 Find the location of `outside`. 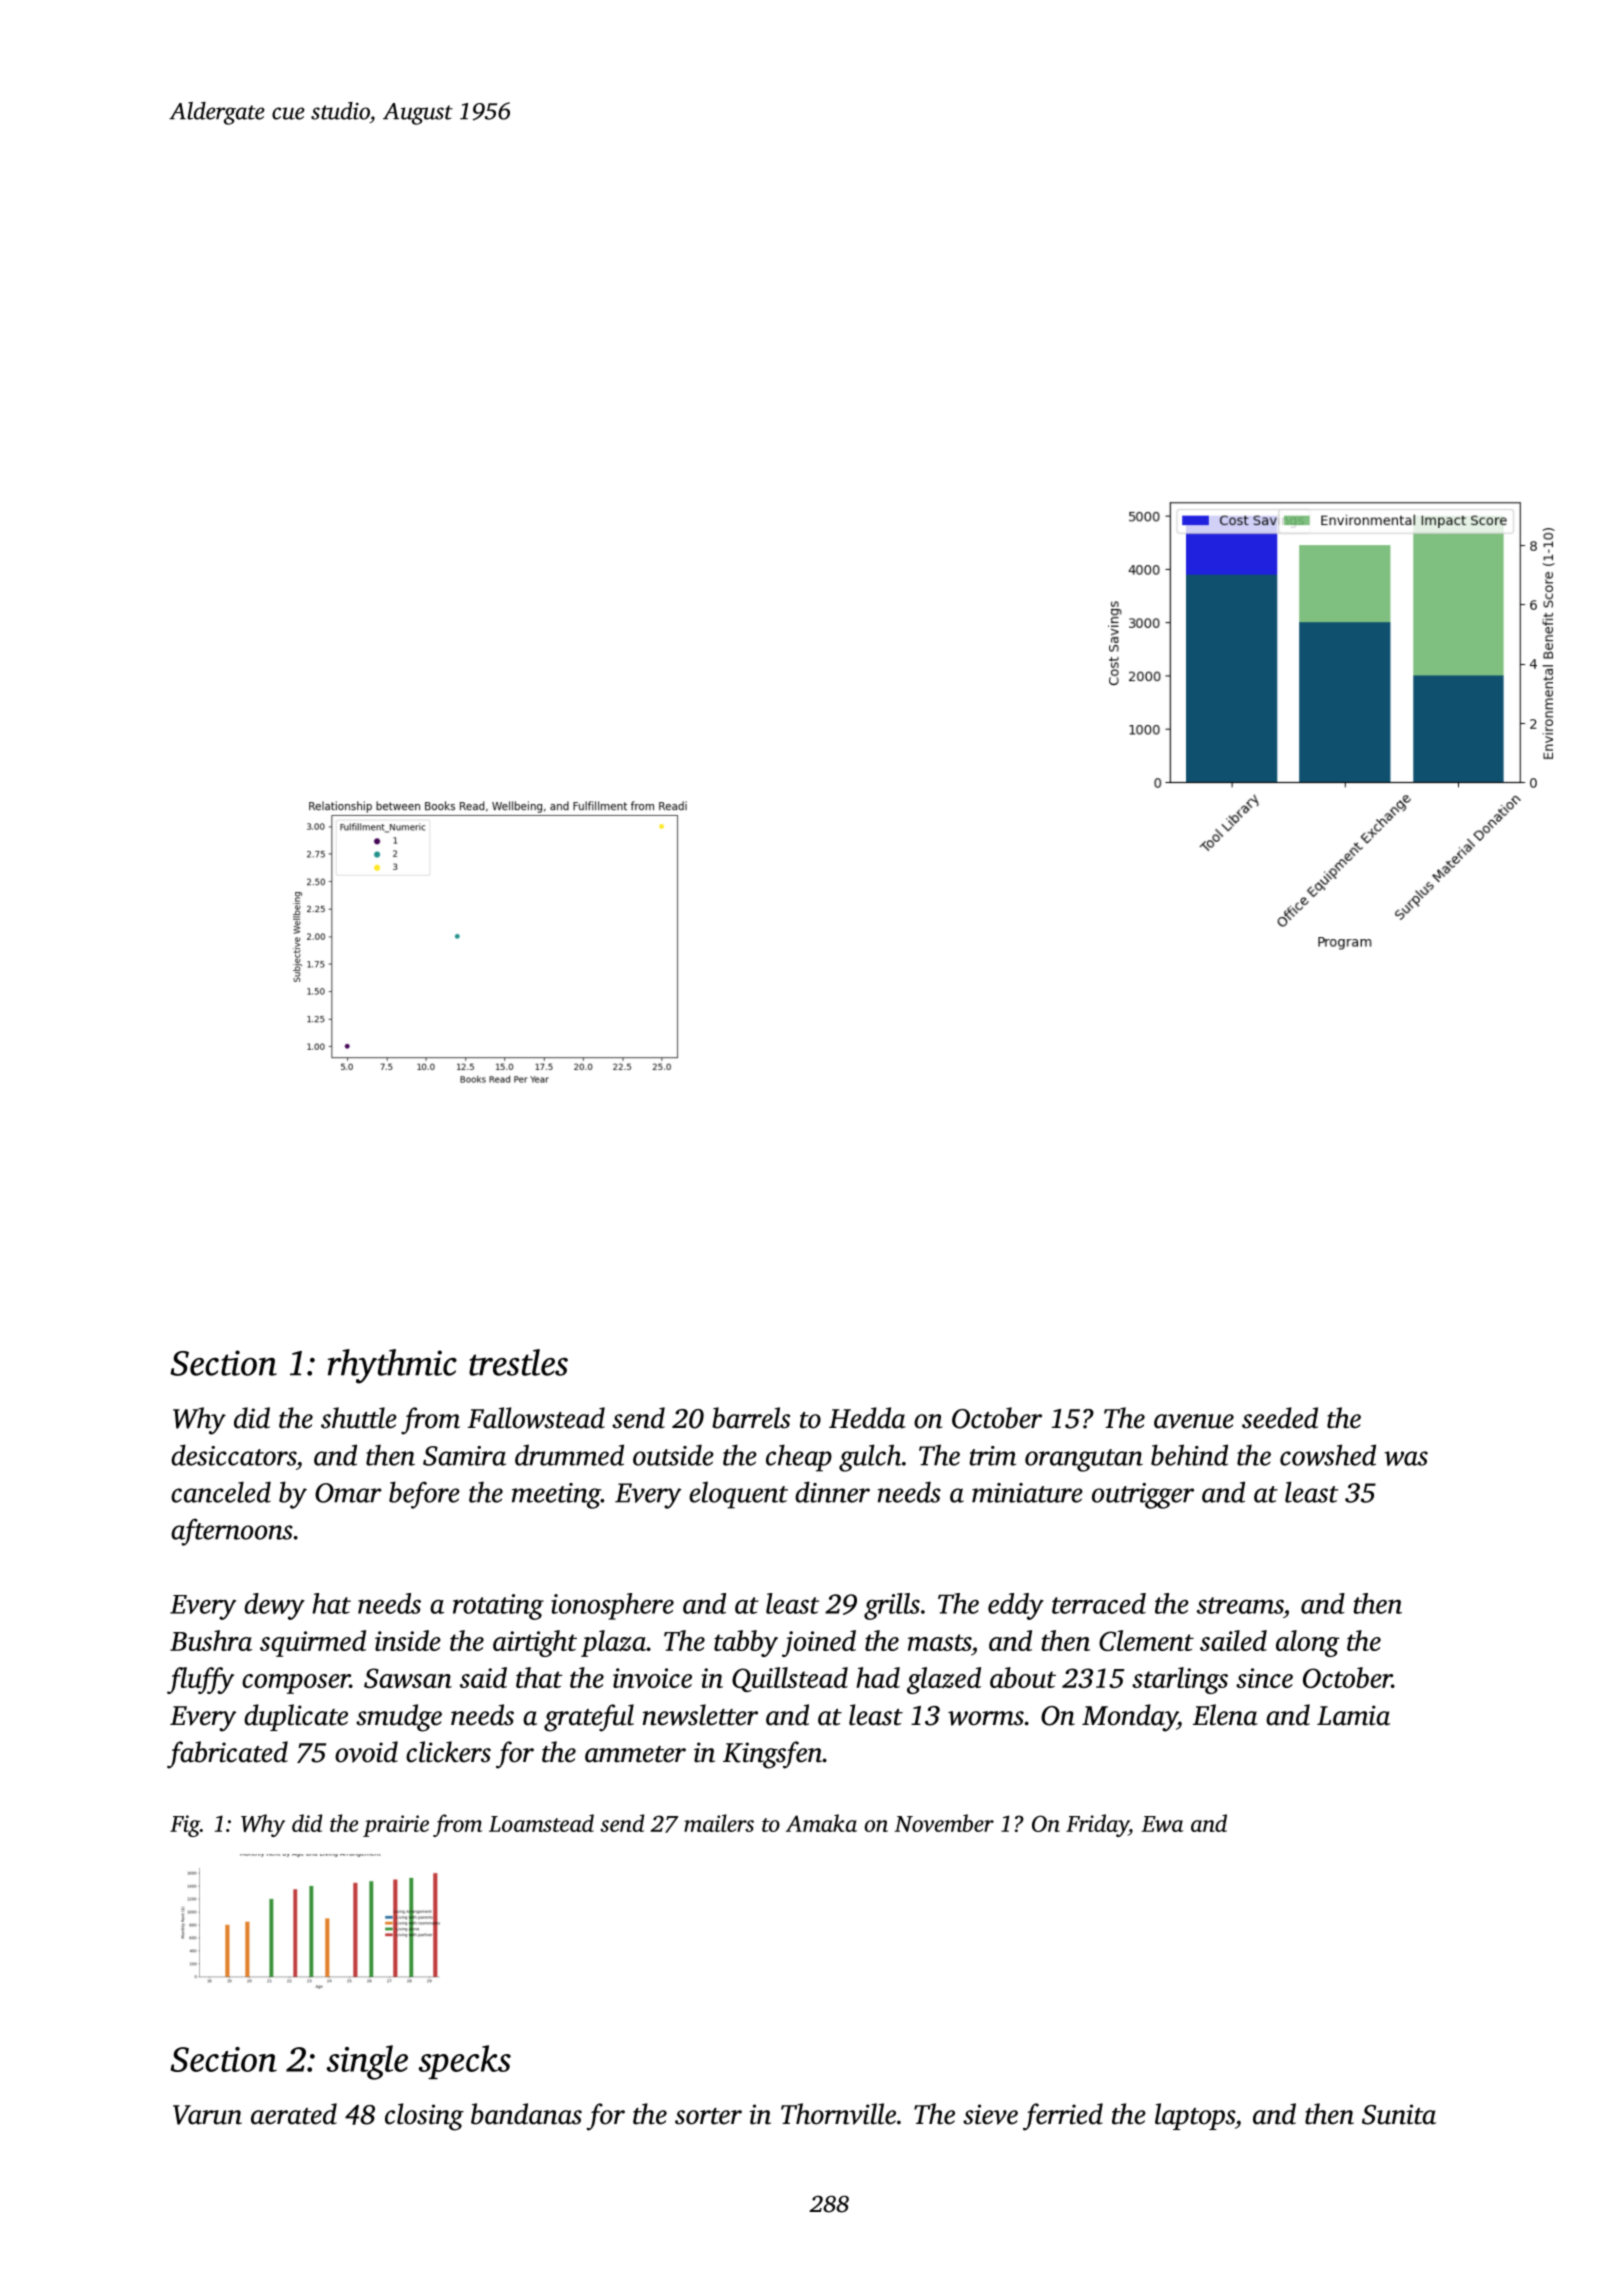

outside is located at coordinates (673, 1455).
